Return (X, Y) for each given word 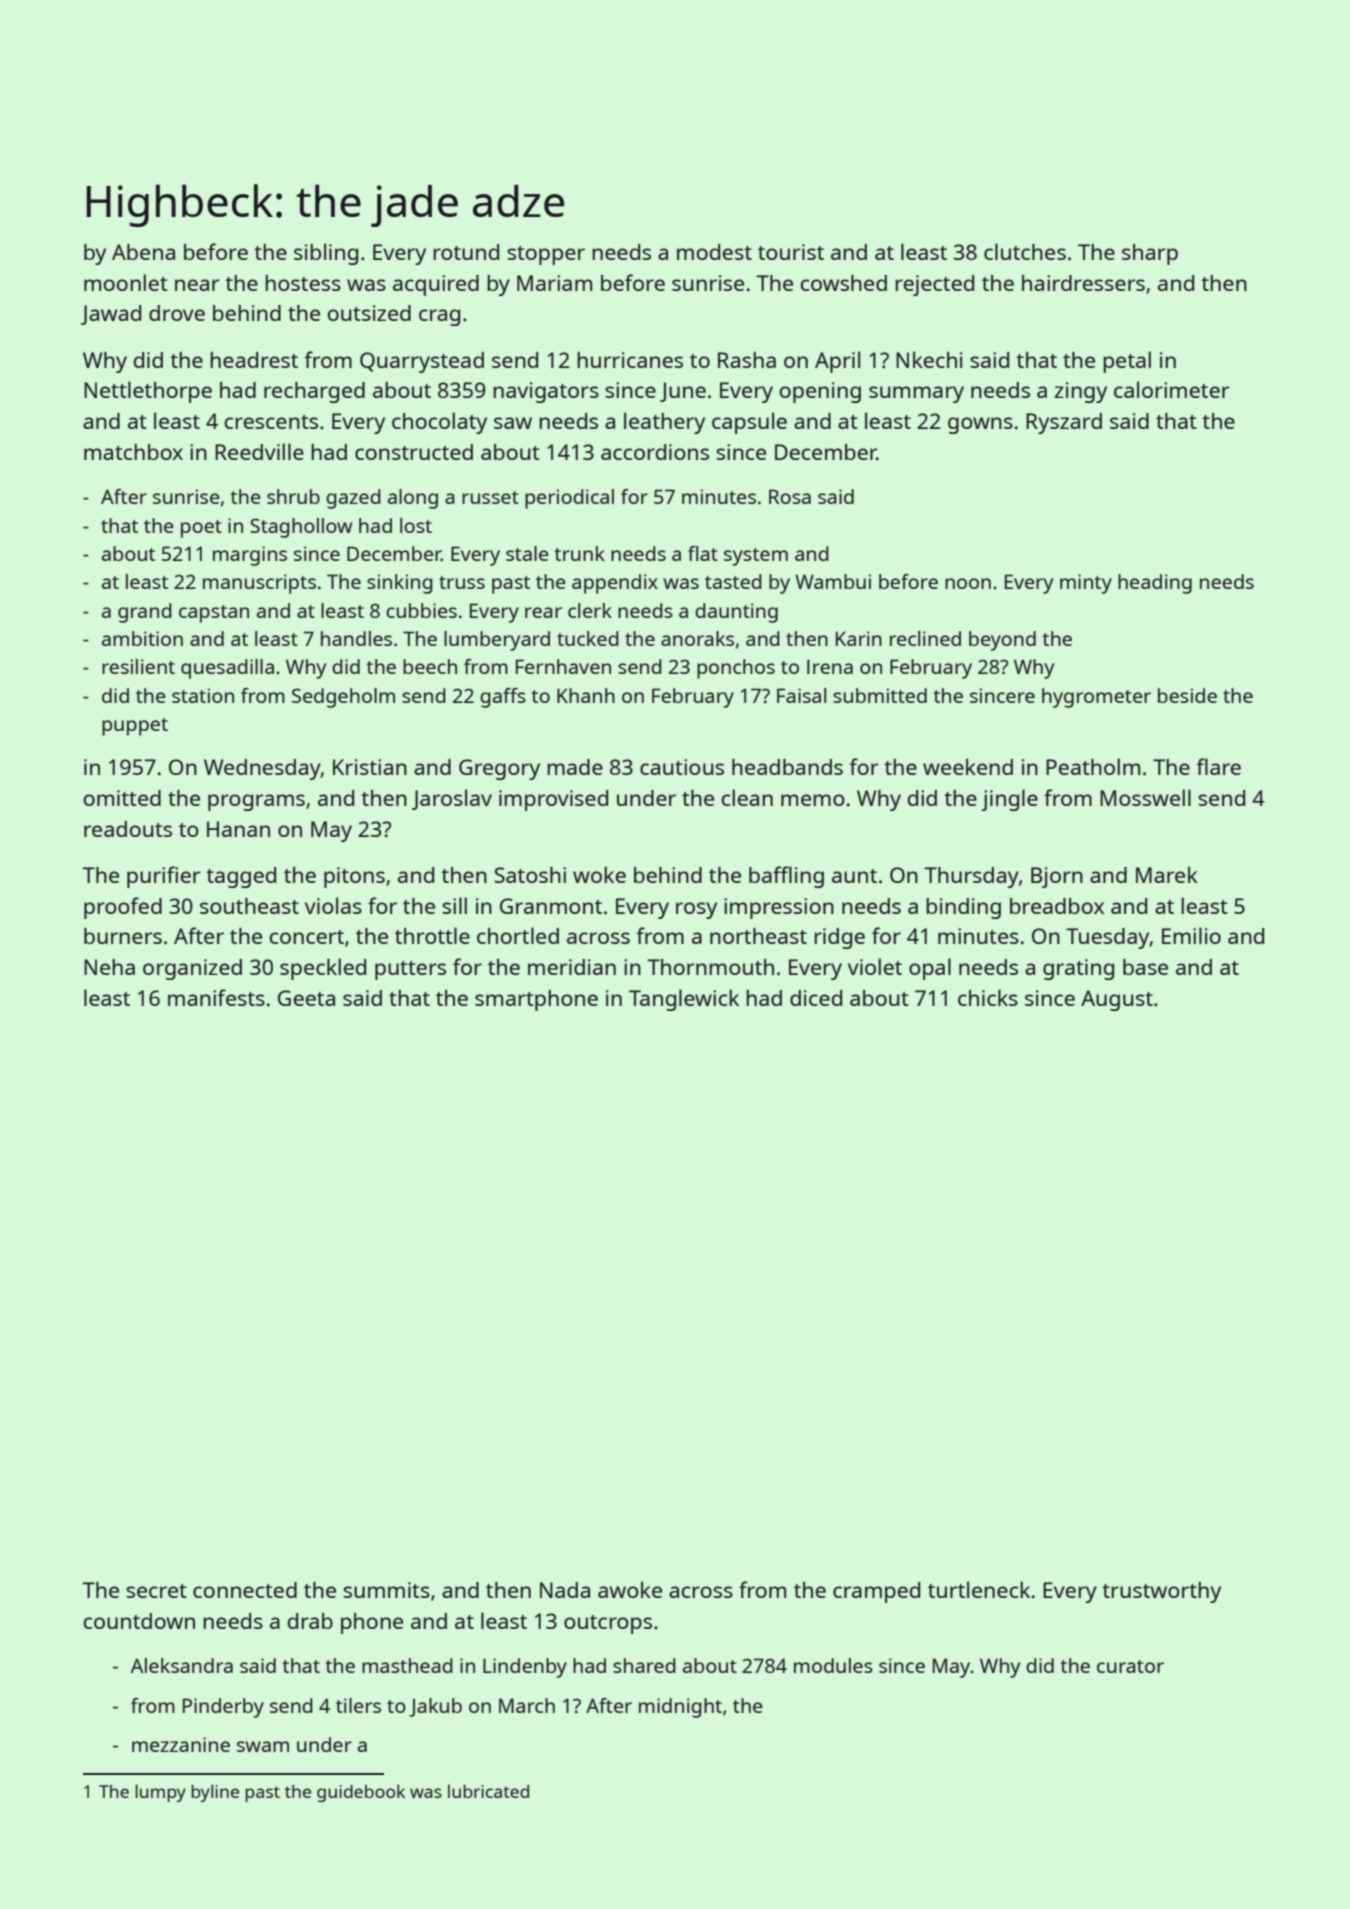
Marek (1167, 874)
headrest (254, 360)
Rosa (790, 496)
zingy (1080, 392)
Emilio (1191, 935)
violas (333, 905)
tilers (358, 1705)
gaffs (503, 698)
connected (245, 1590)
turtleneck (979, 1589)
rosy (696, 910)
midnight (680, 1708)
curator (1130, 1666)
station (203, 695)
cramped (876, 1592)
